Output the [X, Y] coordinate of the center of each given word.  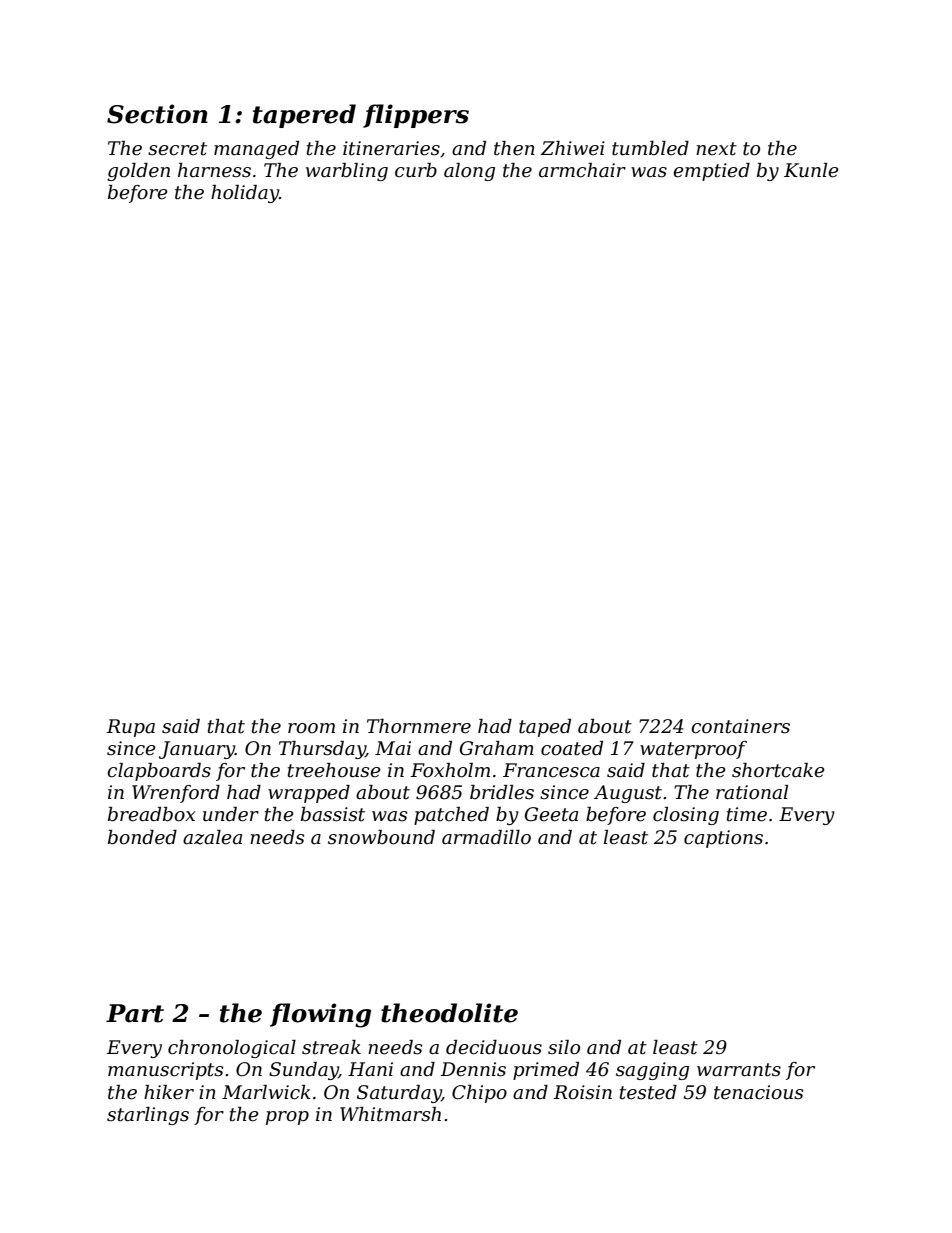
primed [546, 1071]
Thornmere [419, 726]
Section [157, 114]
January [197, 750]
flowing [320, 1015]
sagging [652, 1071]
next [716, 149]
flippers [416, 116]
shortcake [778, 770]
